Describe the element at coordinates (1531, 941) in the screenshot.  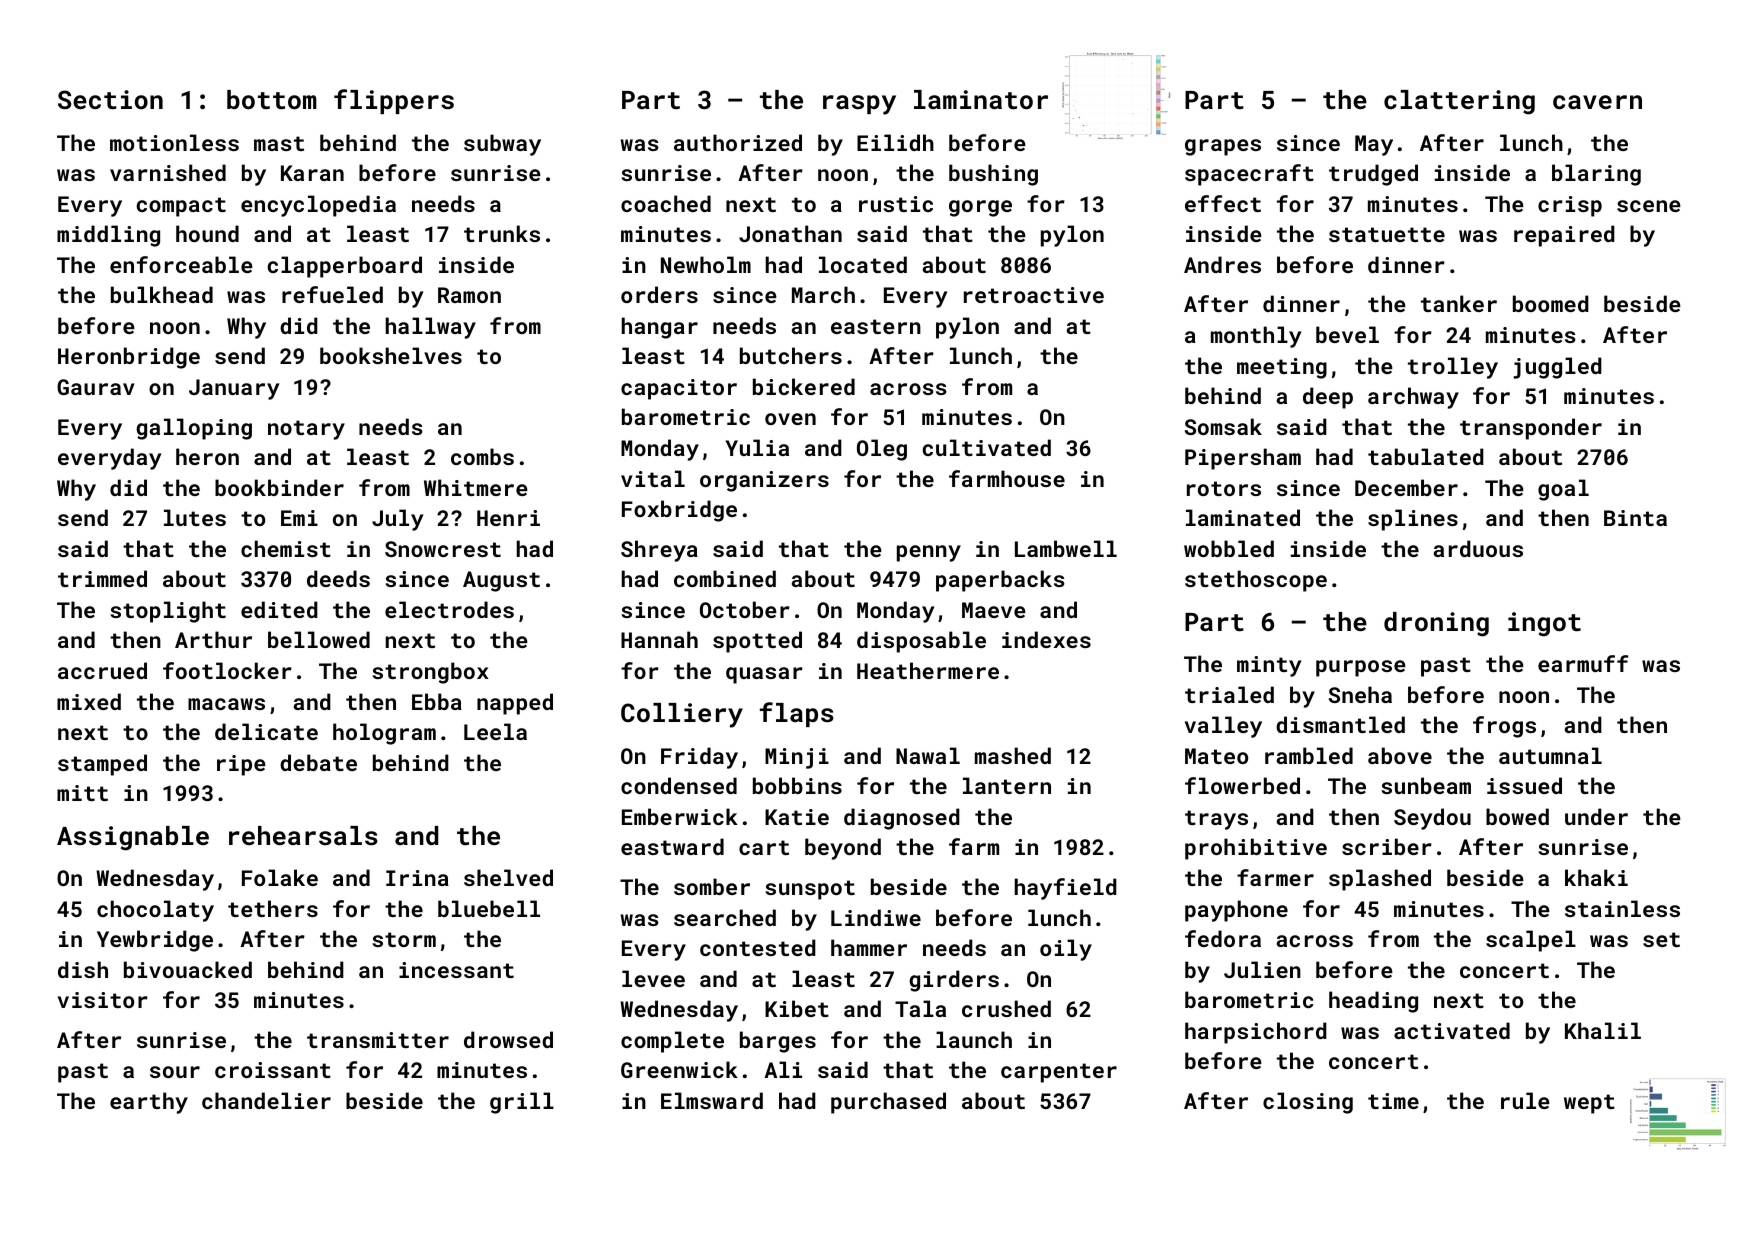
I see `scalpel` at that location.
